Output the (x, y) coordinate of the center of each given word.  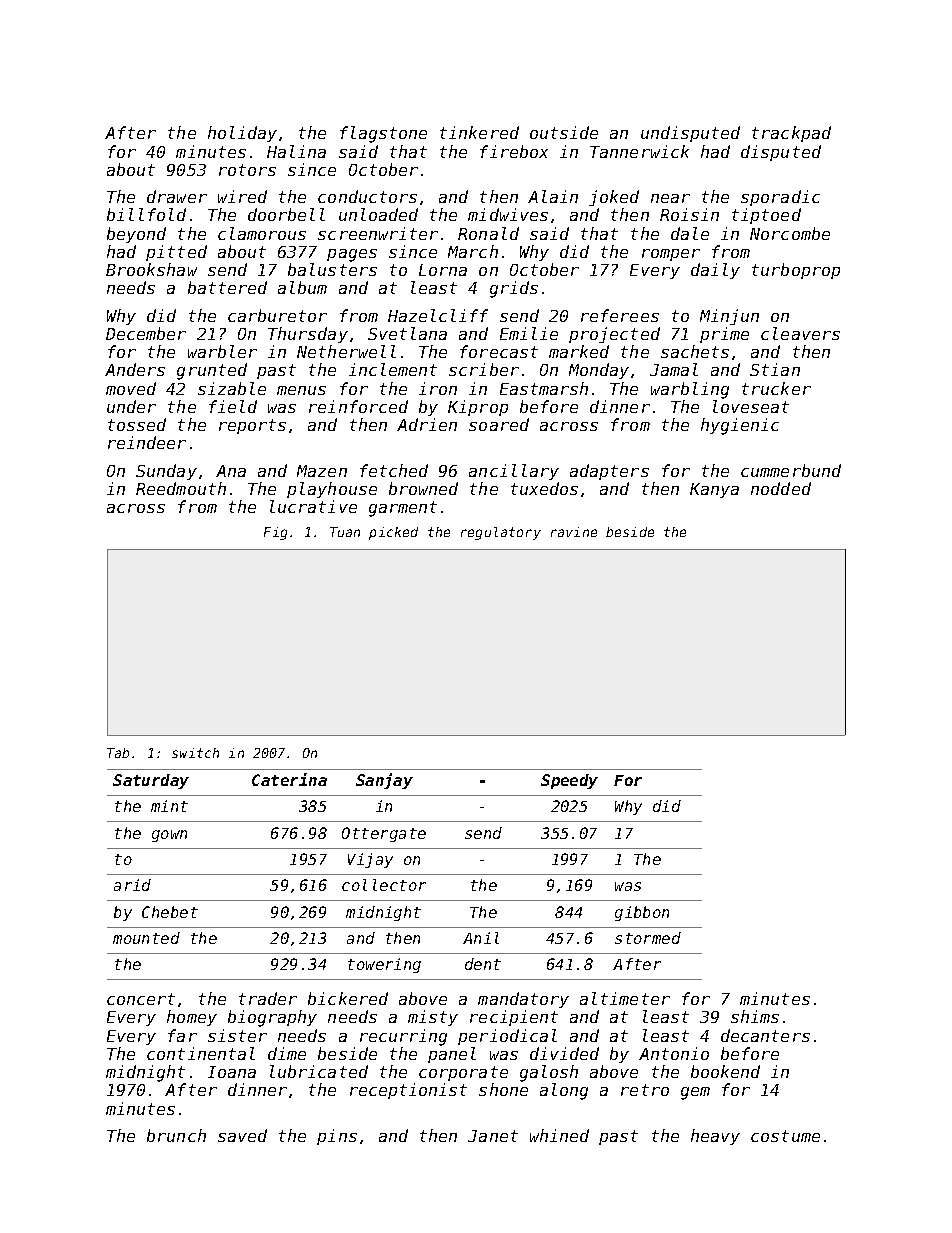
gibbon (642, 913)
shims (755, 1016)
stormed (648, 938)
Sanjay (384, 781)
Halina (296, 151)
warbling (690, 390)
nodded (781, 488)
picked (393, 533)
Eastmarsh (544, 388)
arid (132, 885)
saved (242, 1135)
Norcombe (790, 233)
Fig (275, 533)
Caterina (289, 779)
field (233, 406)
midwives (508, 214)
